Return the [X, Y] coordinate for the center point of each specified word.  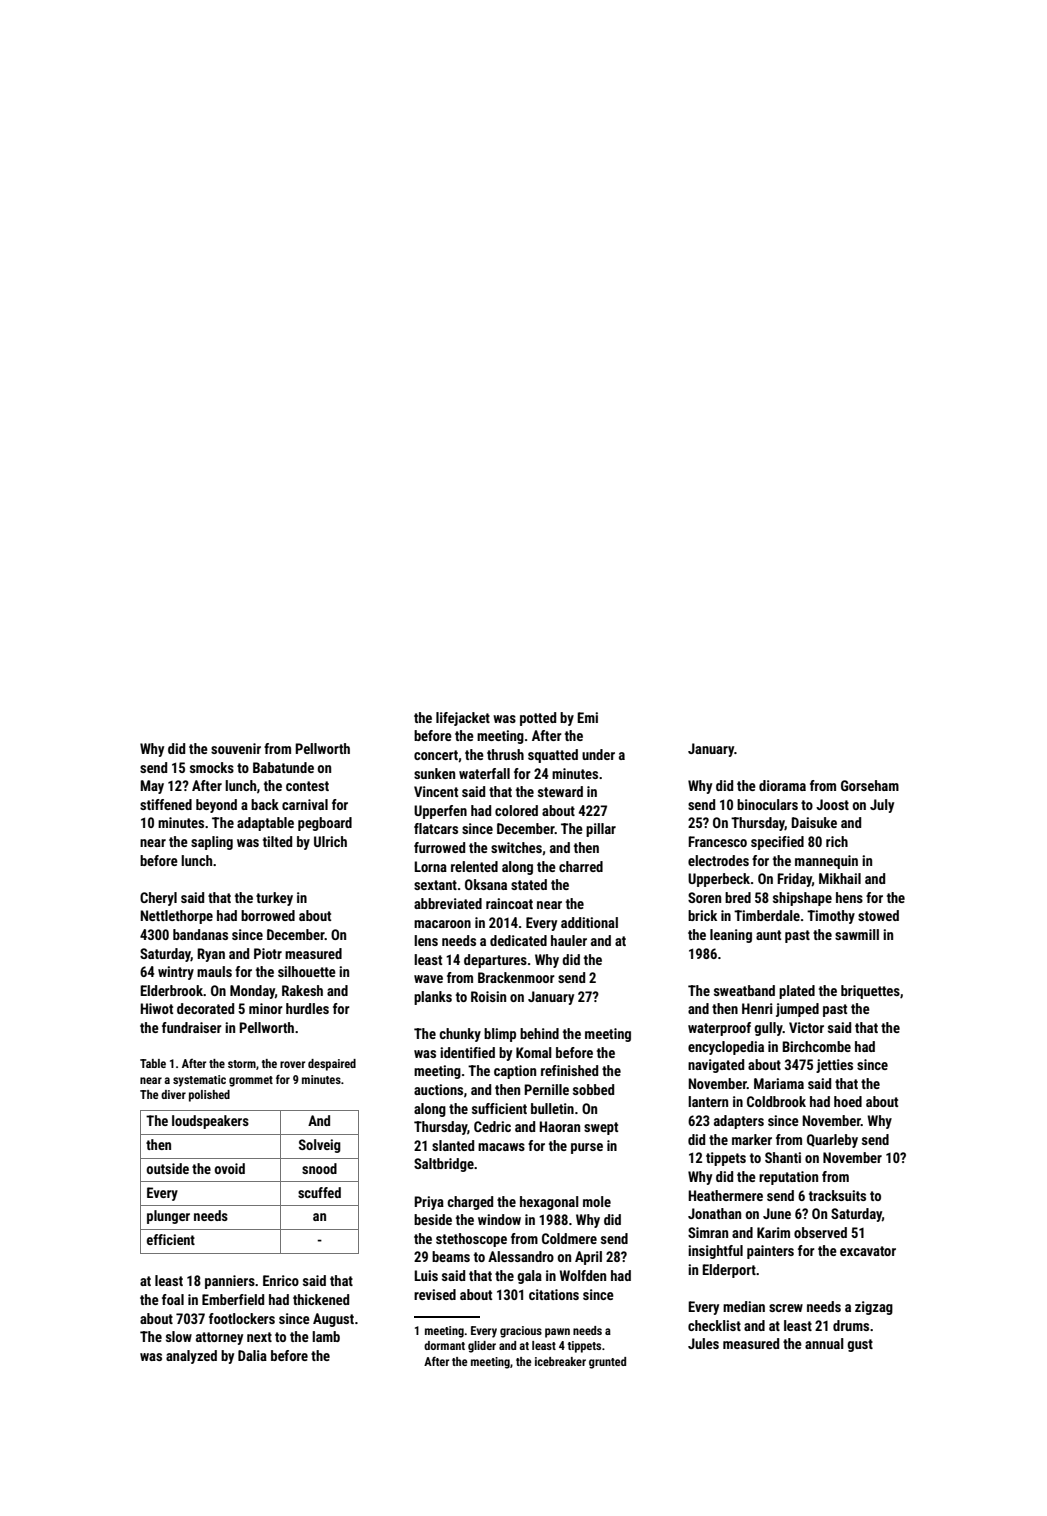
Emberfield [233, 1299]
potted [538, 719]
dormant [444, 1345]
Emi [587, 717]
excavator [868, 1251]
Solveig [320, 1146]
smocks [212, 767]
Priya [429, 1203]
